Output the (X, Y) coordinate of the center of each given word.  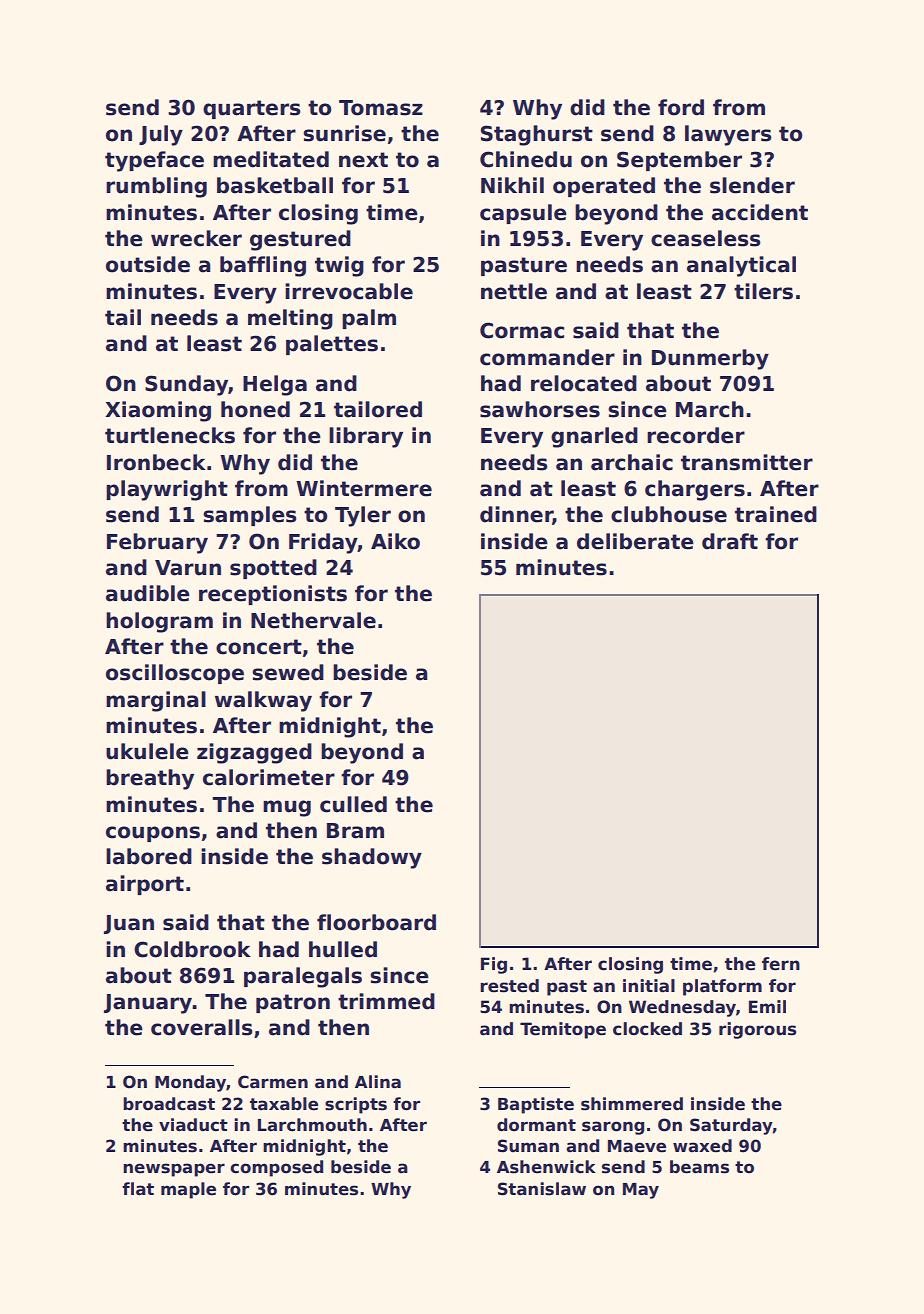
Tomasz (381, 108)
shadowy (372, 858)
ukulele (147, 751)
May (641, 1191)
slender (752, 185)
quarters (252, 109)
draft (730, 541)
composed (276, 1168)
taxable (284, 1104)
